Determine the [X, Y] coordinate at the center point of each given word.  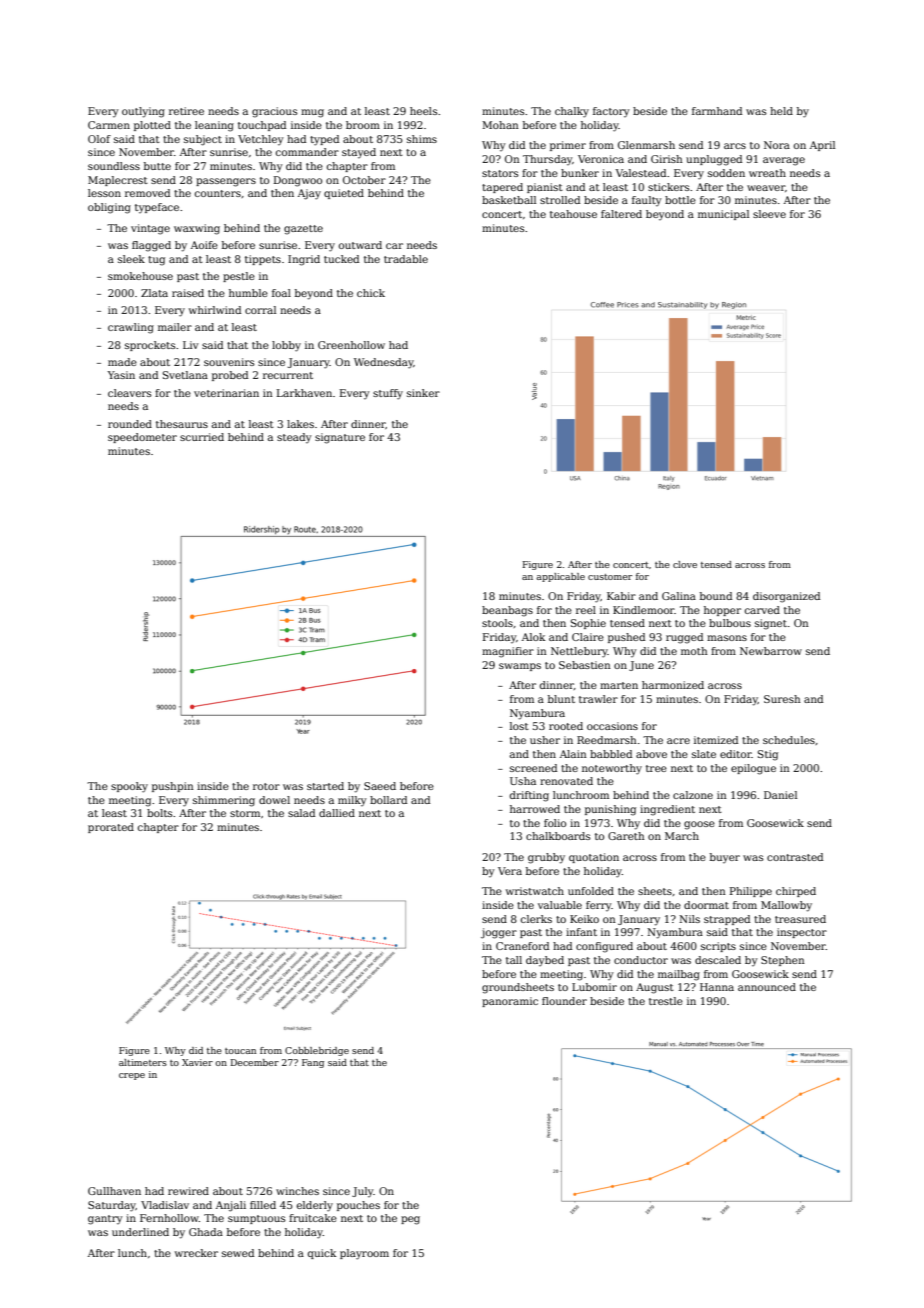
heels [423, 111]
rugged [684, 638]
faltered [621, 214]
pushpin [173, 787]
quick [322, 1254]
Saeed [380, 786]
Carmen [109, 125]
